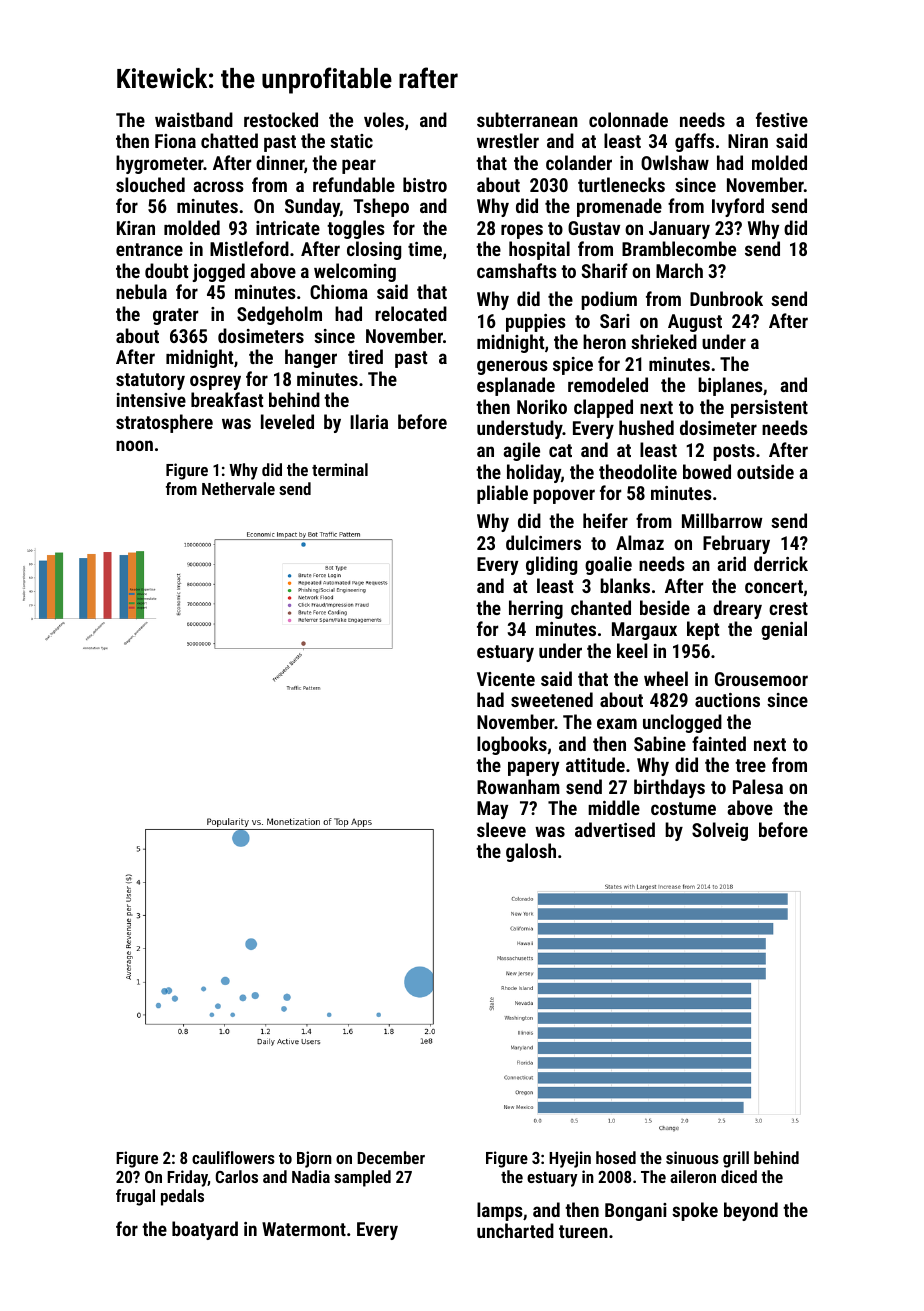  I want to click on hygrometer, so click(160, 164).
